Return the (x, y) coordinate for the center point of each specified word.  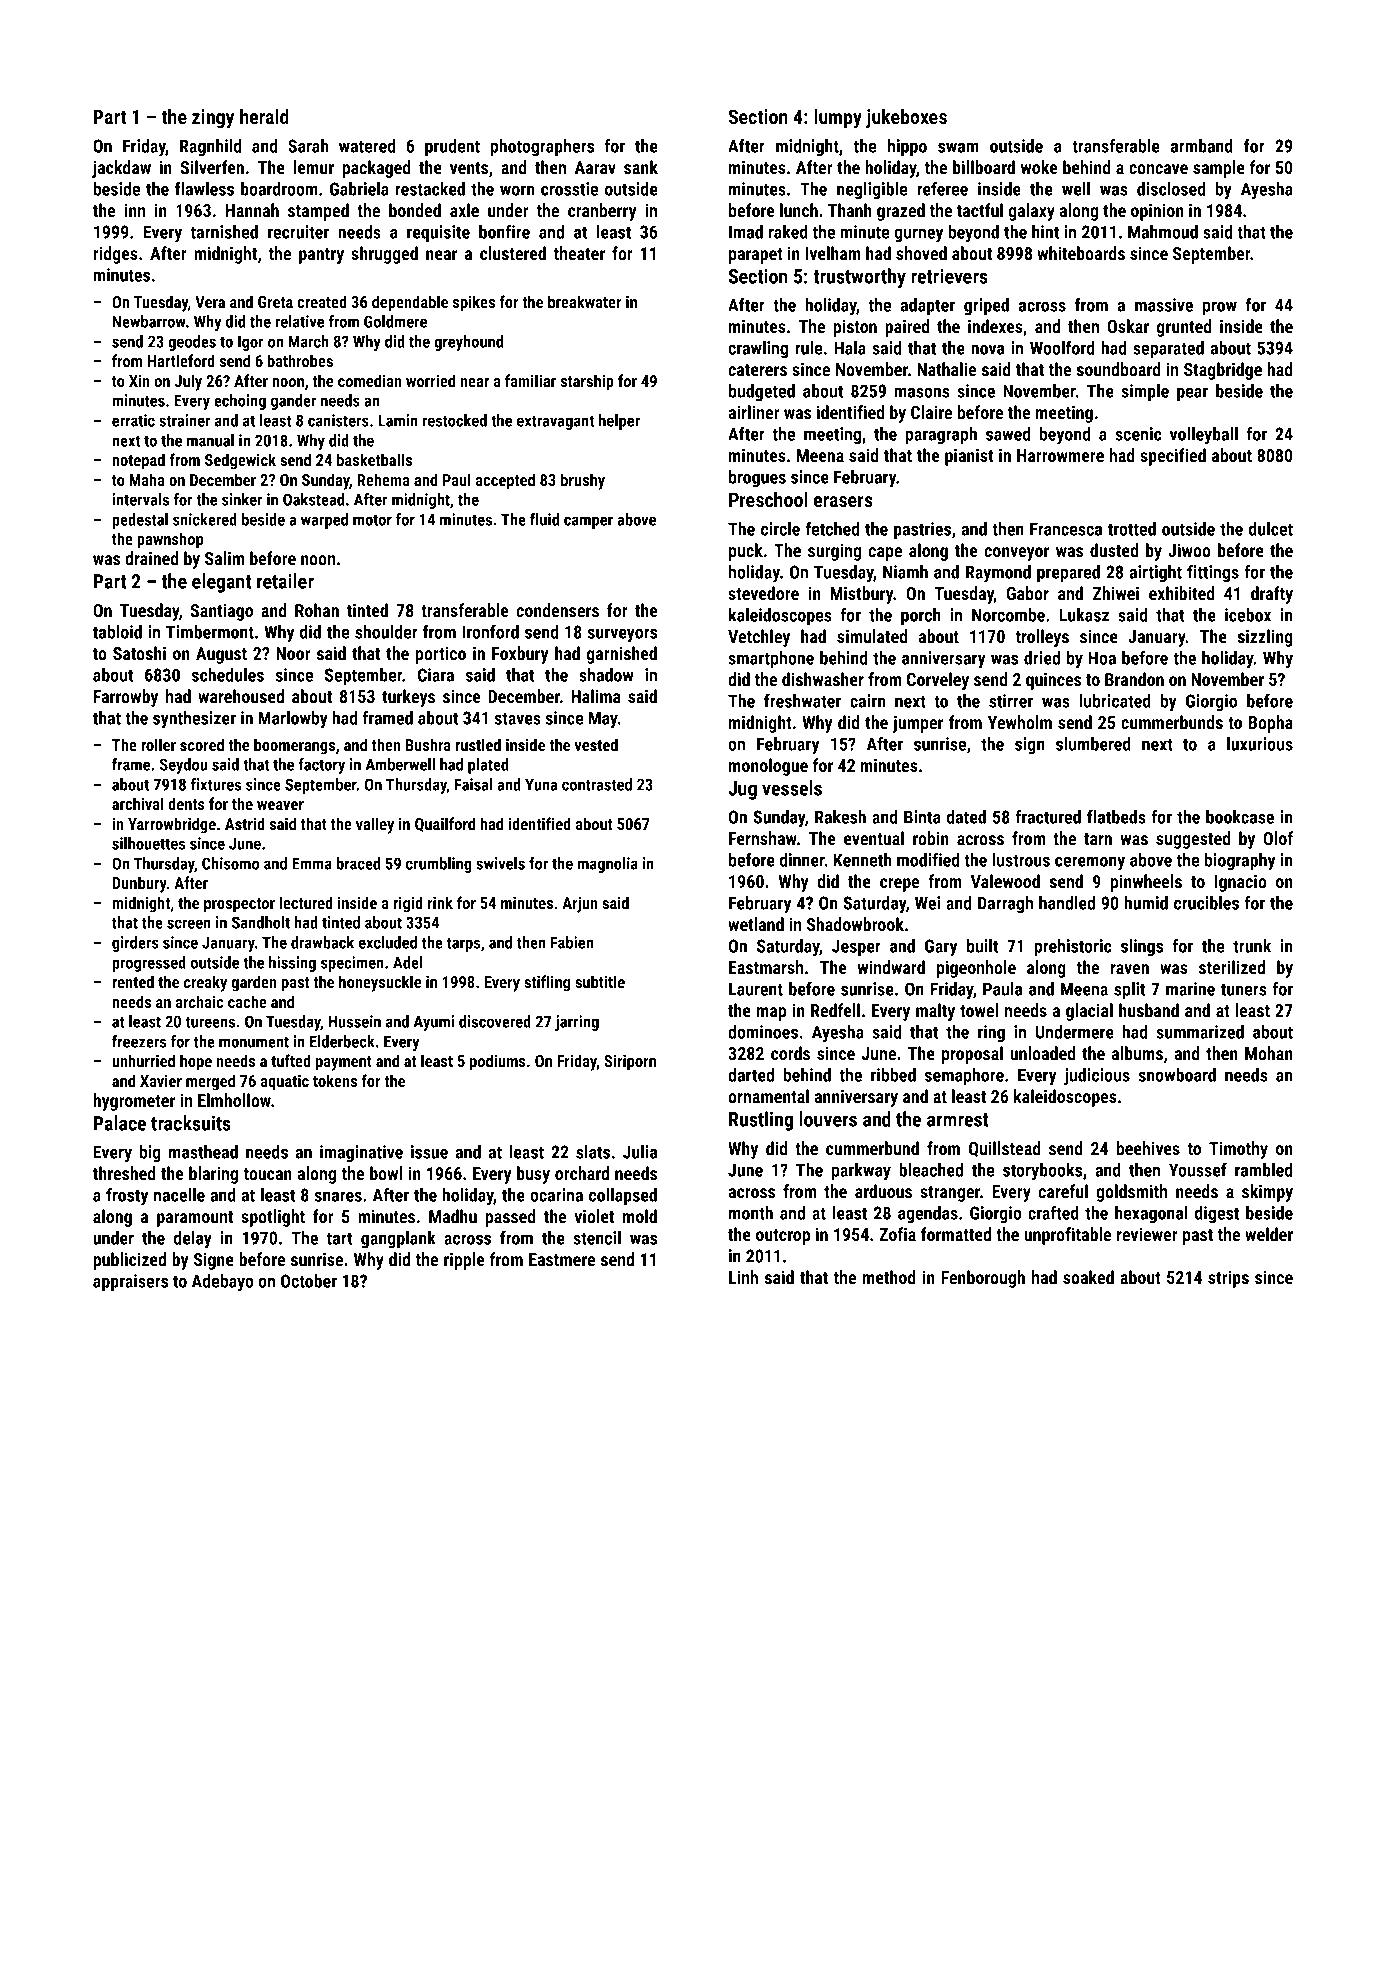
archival (138, 803)
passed (510, 1218)
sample (1219, 169)
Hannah (252, 210)
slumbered (1093, 744)
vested (596, 744)
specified (1173, 457)
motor (372, 520)
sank (641, 167)
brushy (583, 481)
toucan (268, 1174)
